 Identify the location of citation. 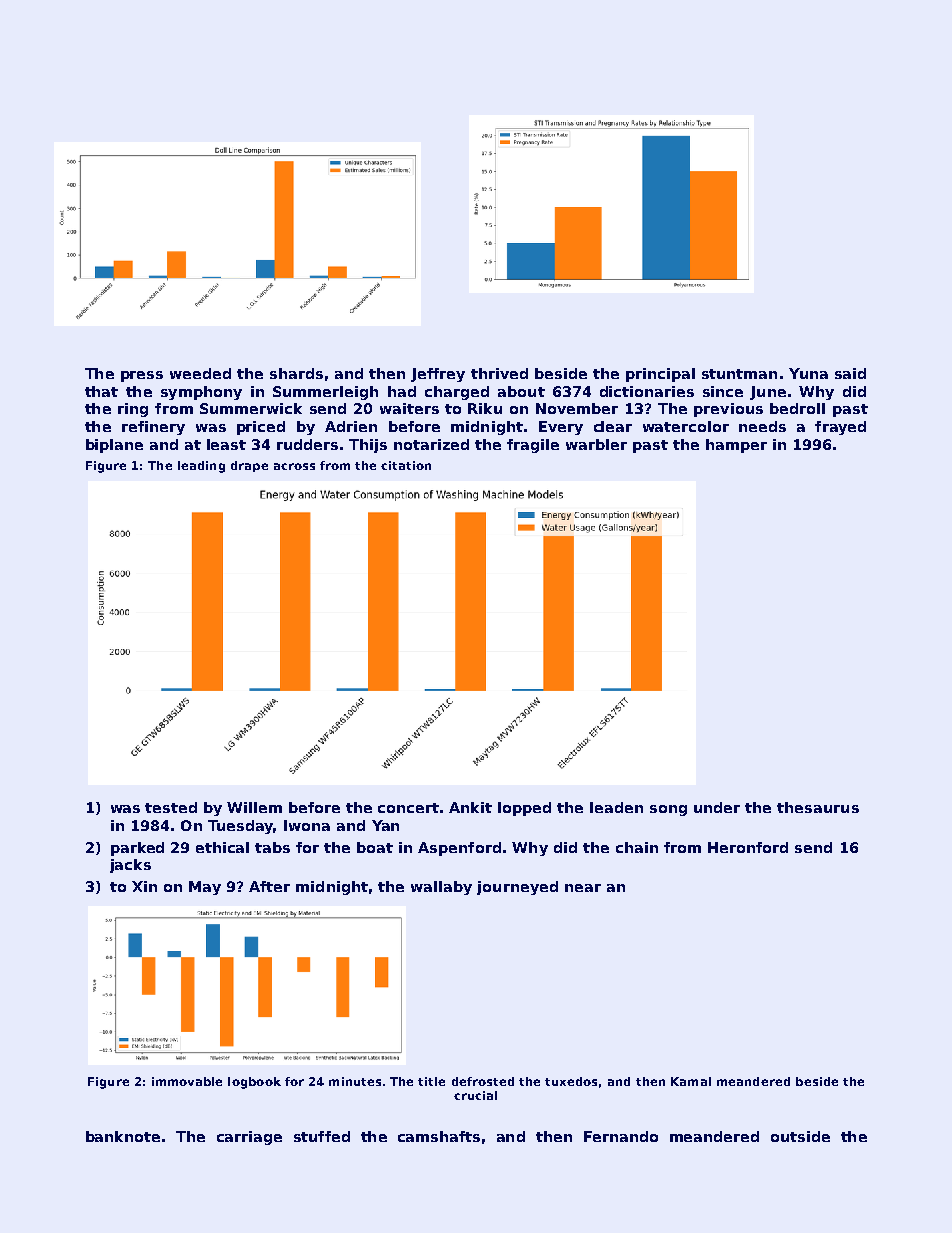
(406, 465).
